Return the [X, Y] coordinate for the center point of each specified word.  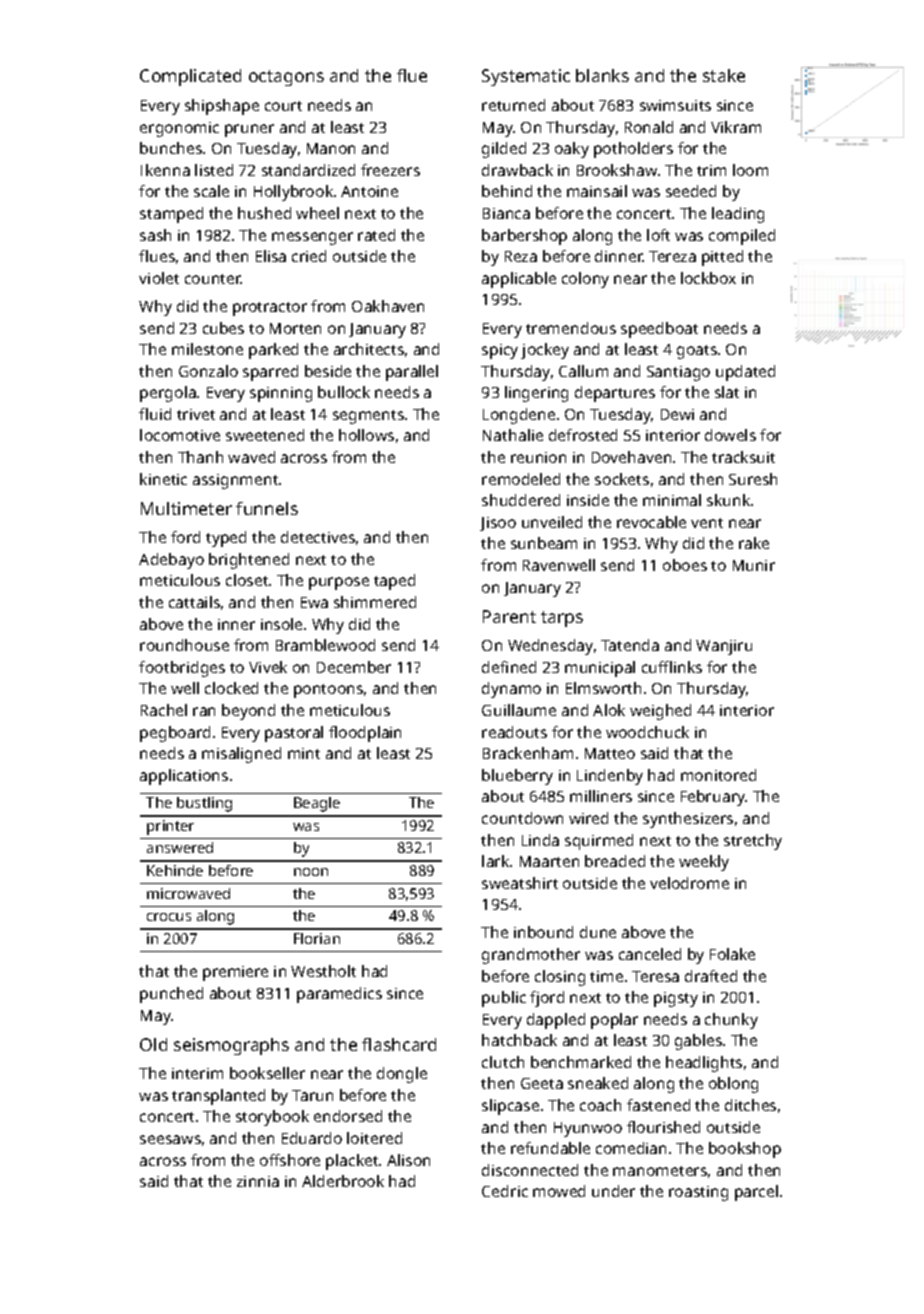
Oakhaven [388, 306]
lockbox [708, 278]
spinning [281, 394]
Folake [732, 954]
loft [658, 235]
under [613, 1191]
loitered [374, 1138]
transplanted [218, 1097]
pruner [249, 130]
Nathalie [513, 435]
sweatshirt [520, 883]
